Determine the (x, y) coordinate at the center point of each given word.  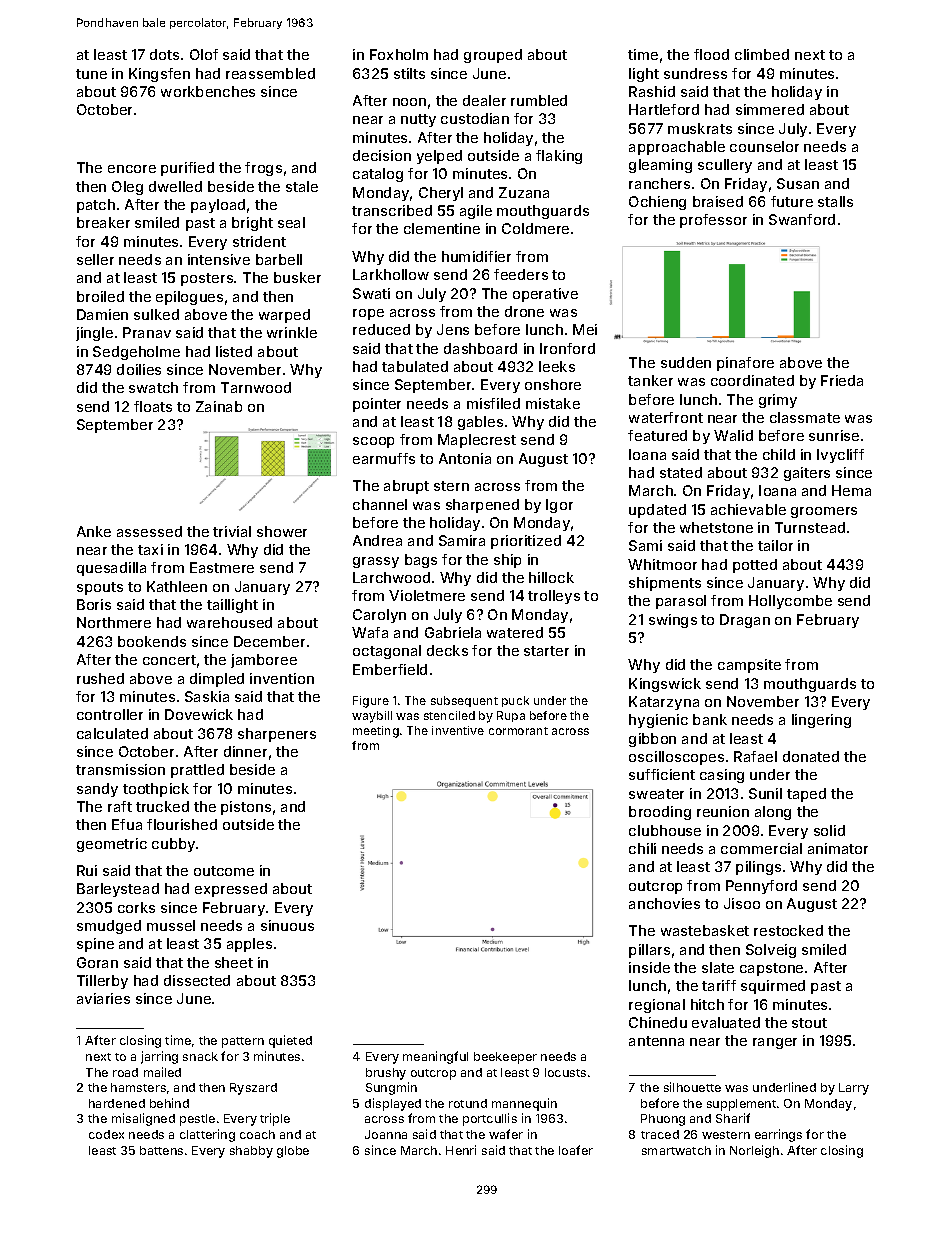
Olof (204, 54)
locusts (565, 1072)
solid (829, 830)
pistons (246, 808)
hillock (551, 577)
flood (711, 54)
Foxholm (399, 54)
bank (710, 719)
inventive (458, 730)
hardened (117, 1103)
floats (153, 406)
